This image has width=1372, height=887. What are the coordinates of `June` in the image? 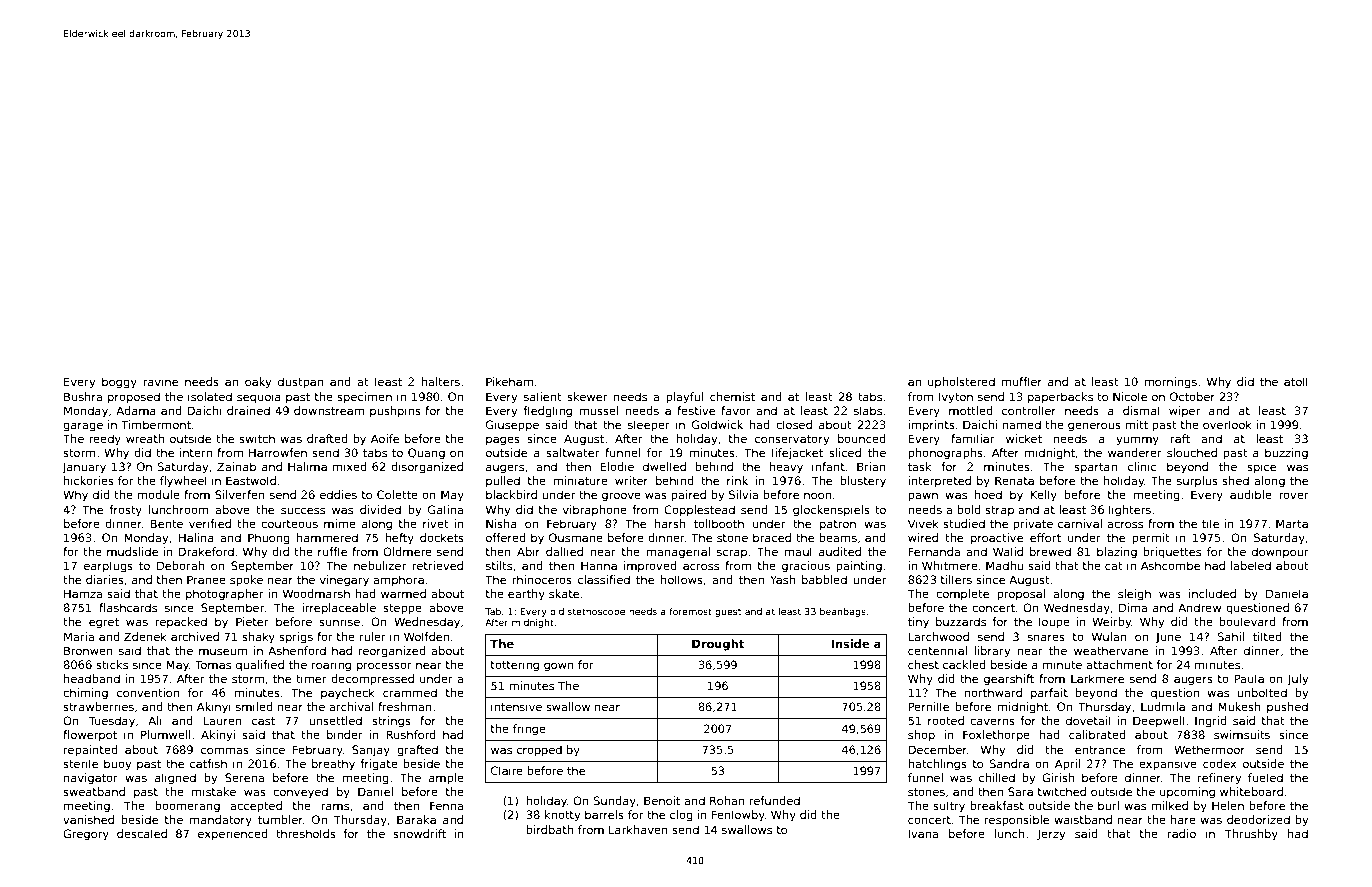 It's located at (1168, 638).
